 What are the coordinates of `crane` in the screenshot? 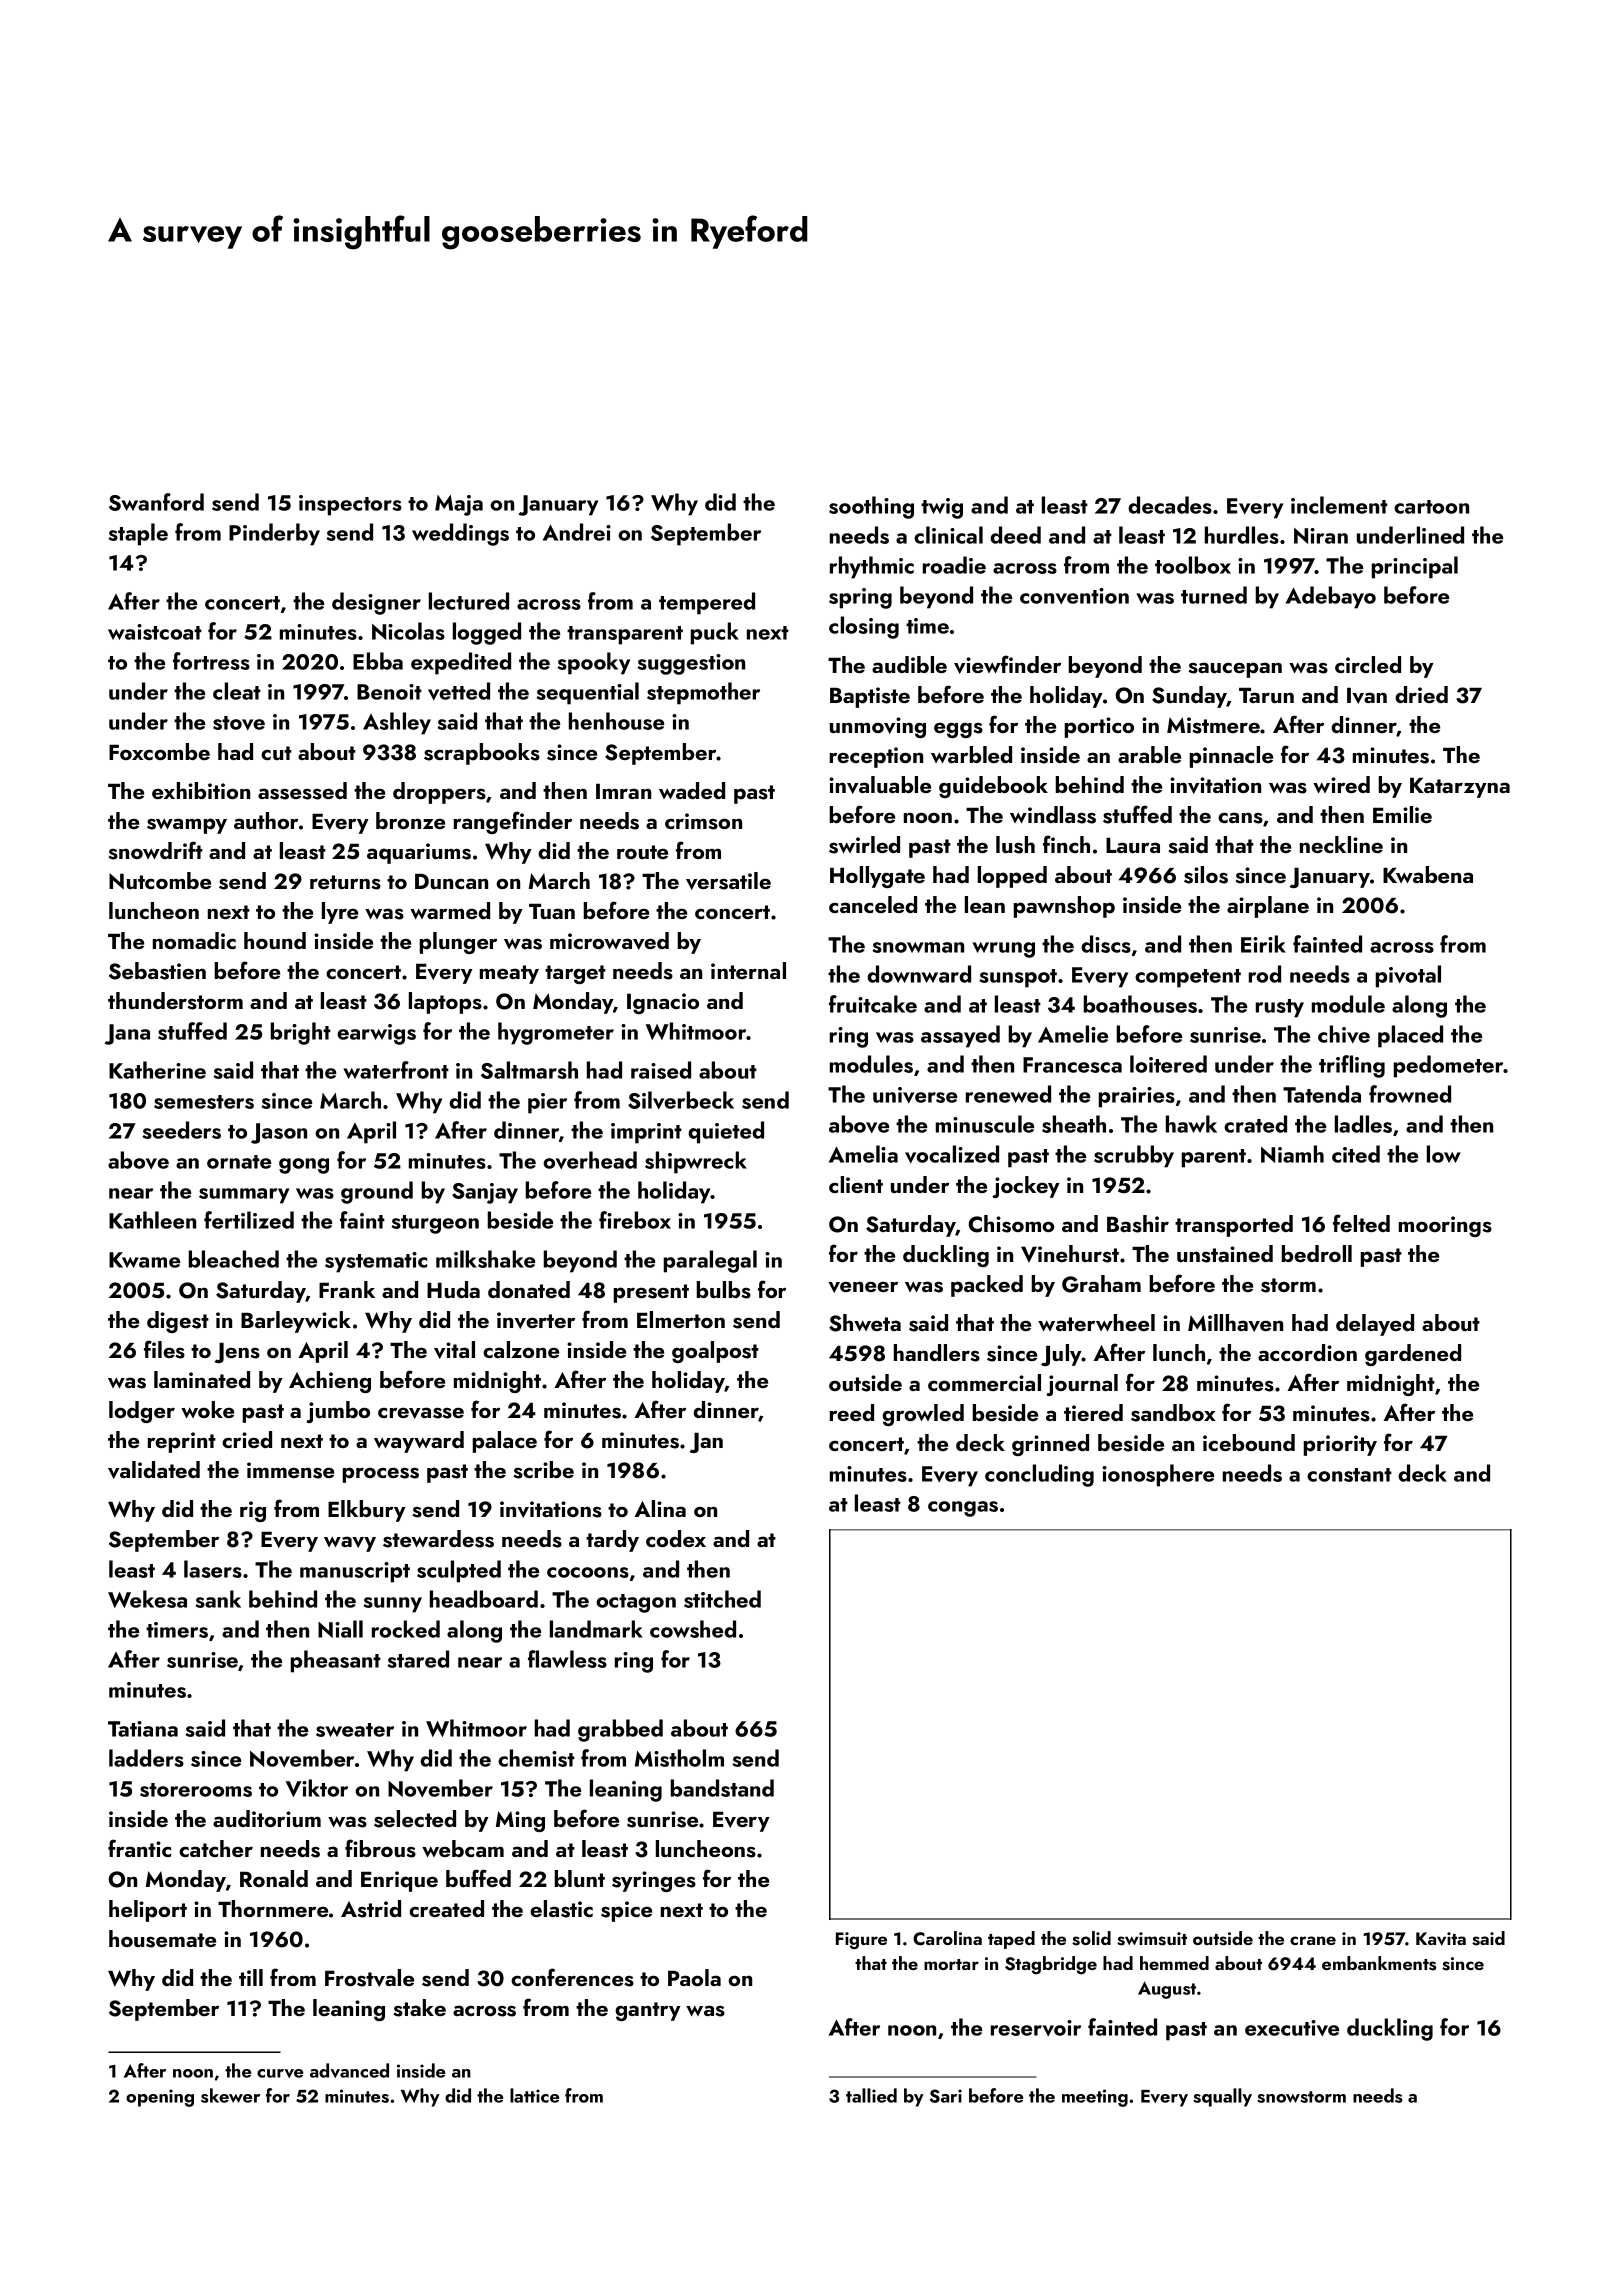 It's located at (1313, 1940).
